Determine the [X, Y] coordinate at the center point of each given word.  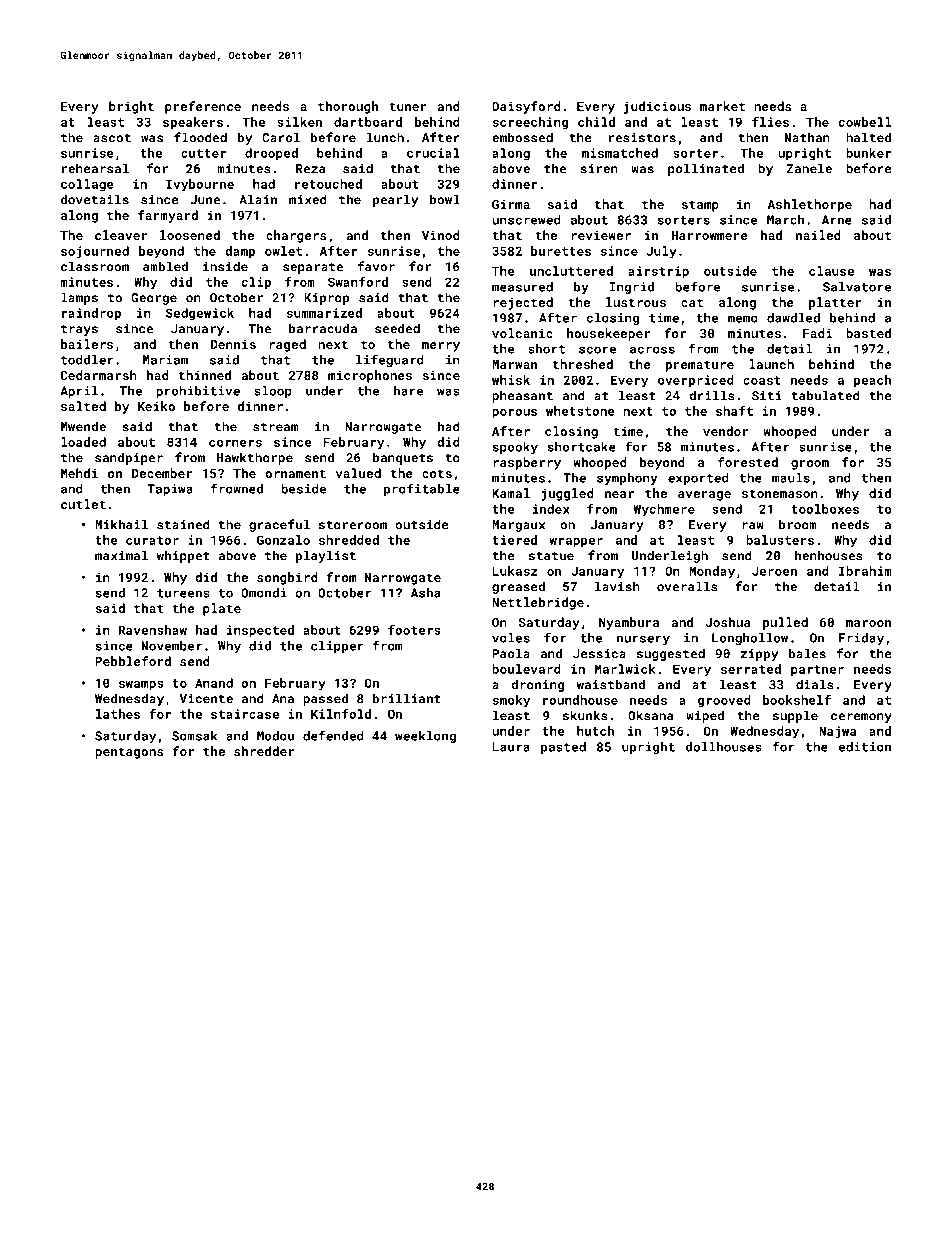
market [722, 106]
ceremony [861, 718]
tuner [408, 106]
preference [203, 107]
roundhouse [580, 700]
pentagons [129, 753]
